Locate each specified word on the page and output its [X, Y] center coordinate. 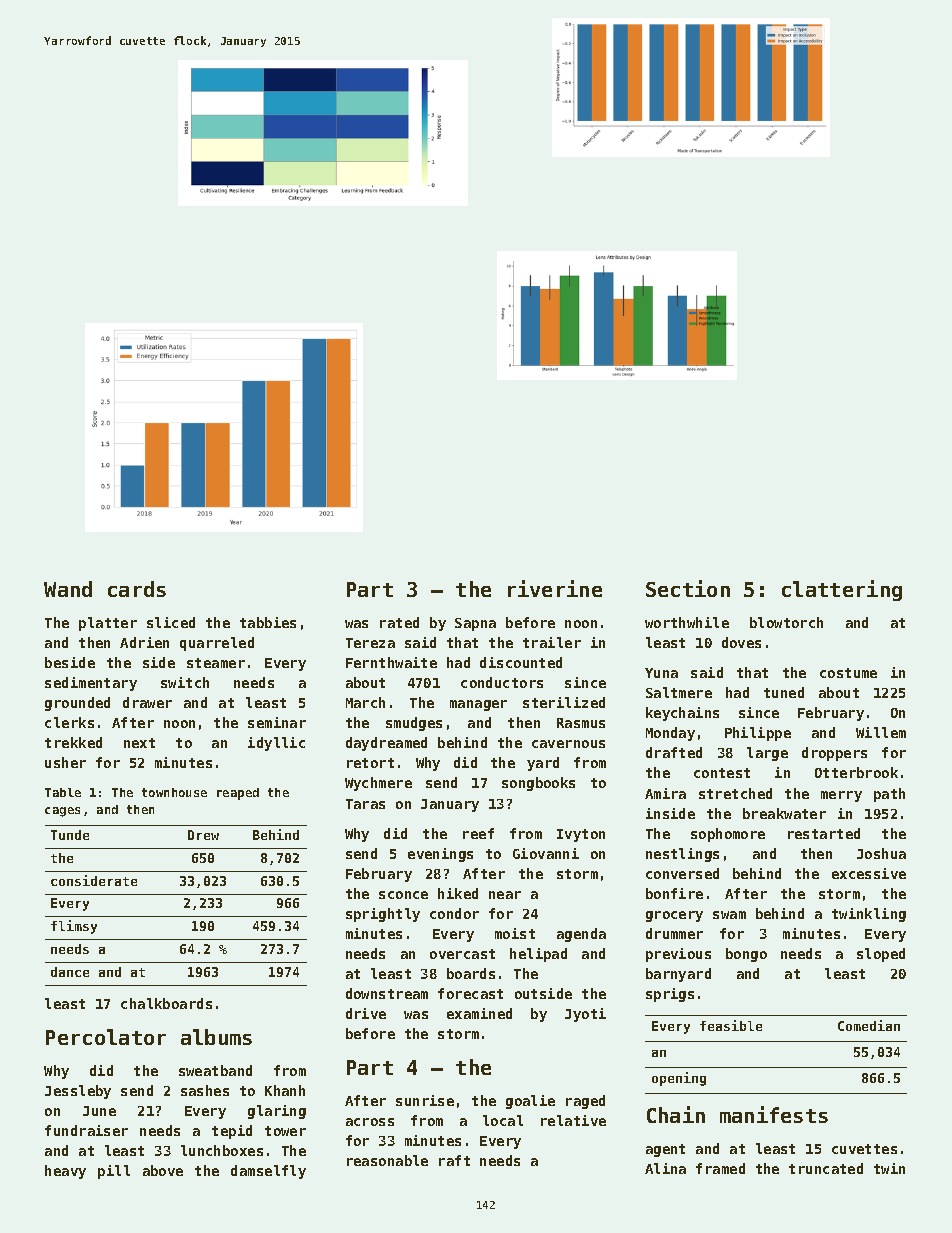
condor [454, 913]
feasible [731, 1025]
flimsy [74, 927]
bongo [746, 955]
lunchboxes [222, 1150]
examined [479, 1013]
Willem [881, 732]
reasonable [387, 1160]
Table [63, 792]
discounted [521, 662]
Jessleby [78, 1092]
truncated [826, 1168]
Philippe [758, 734]
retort [370, 763]
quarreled [217, 644]
